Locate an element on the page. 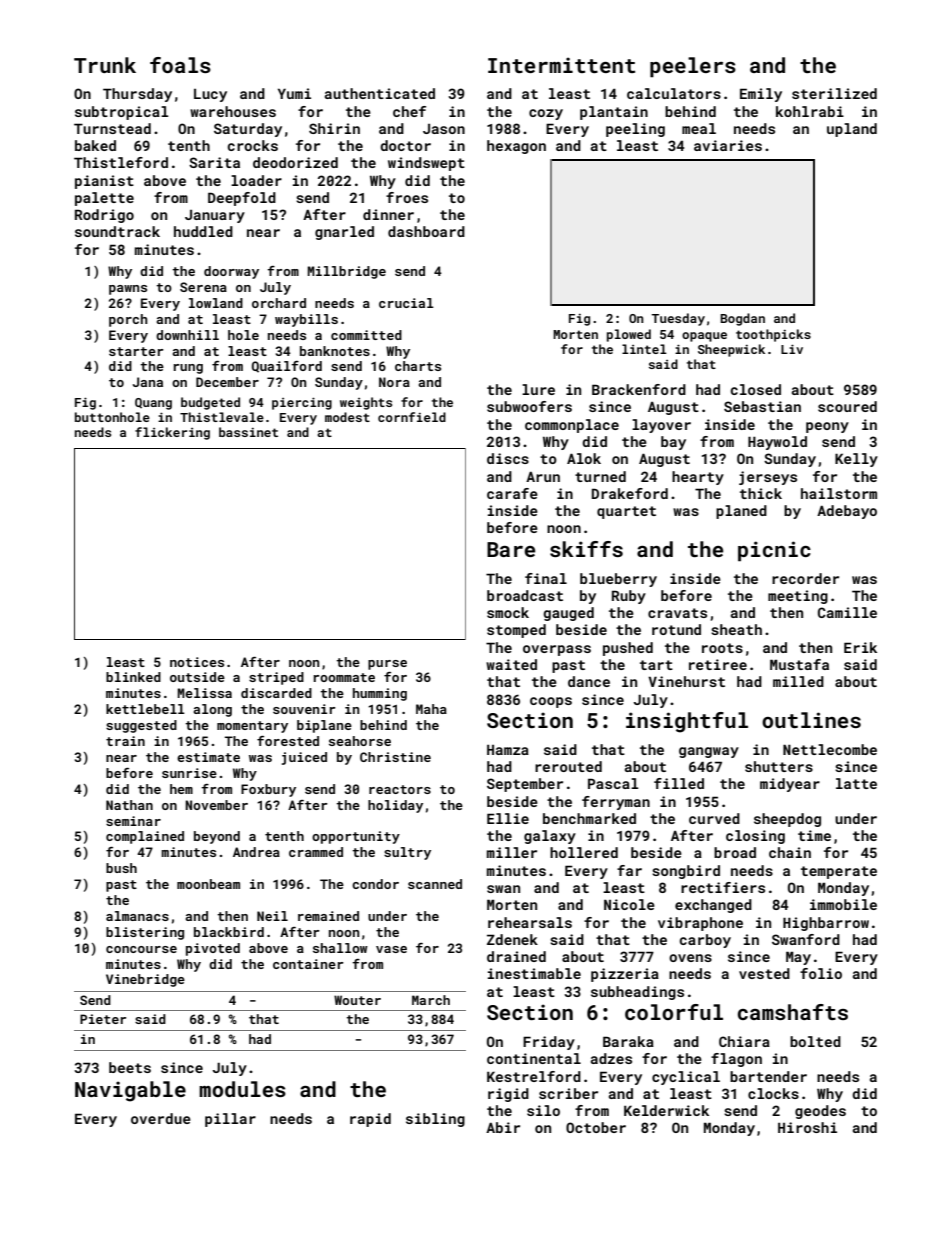  striped is located at coordinates (276, 678).
